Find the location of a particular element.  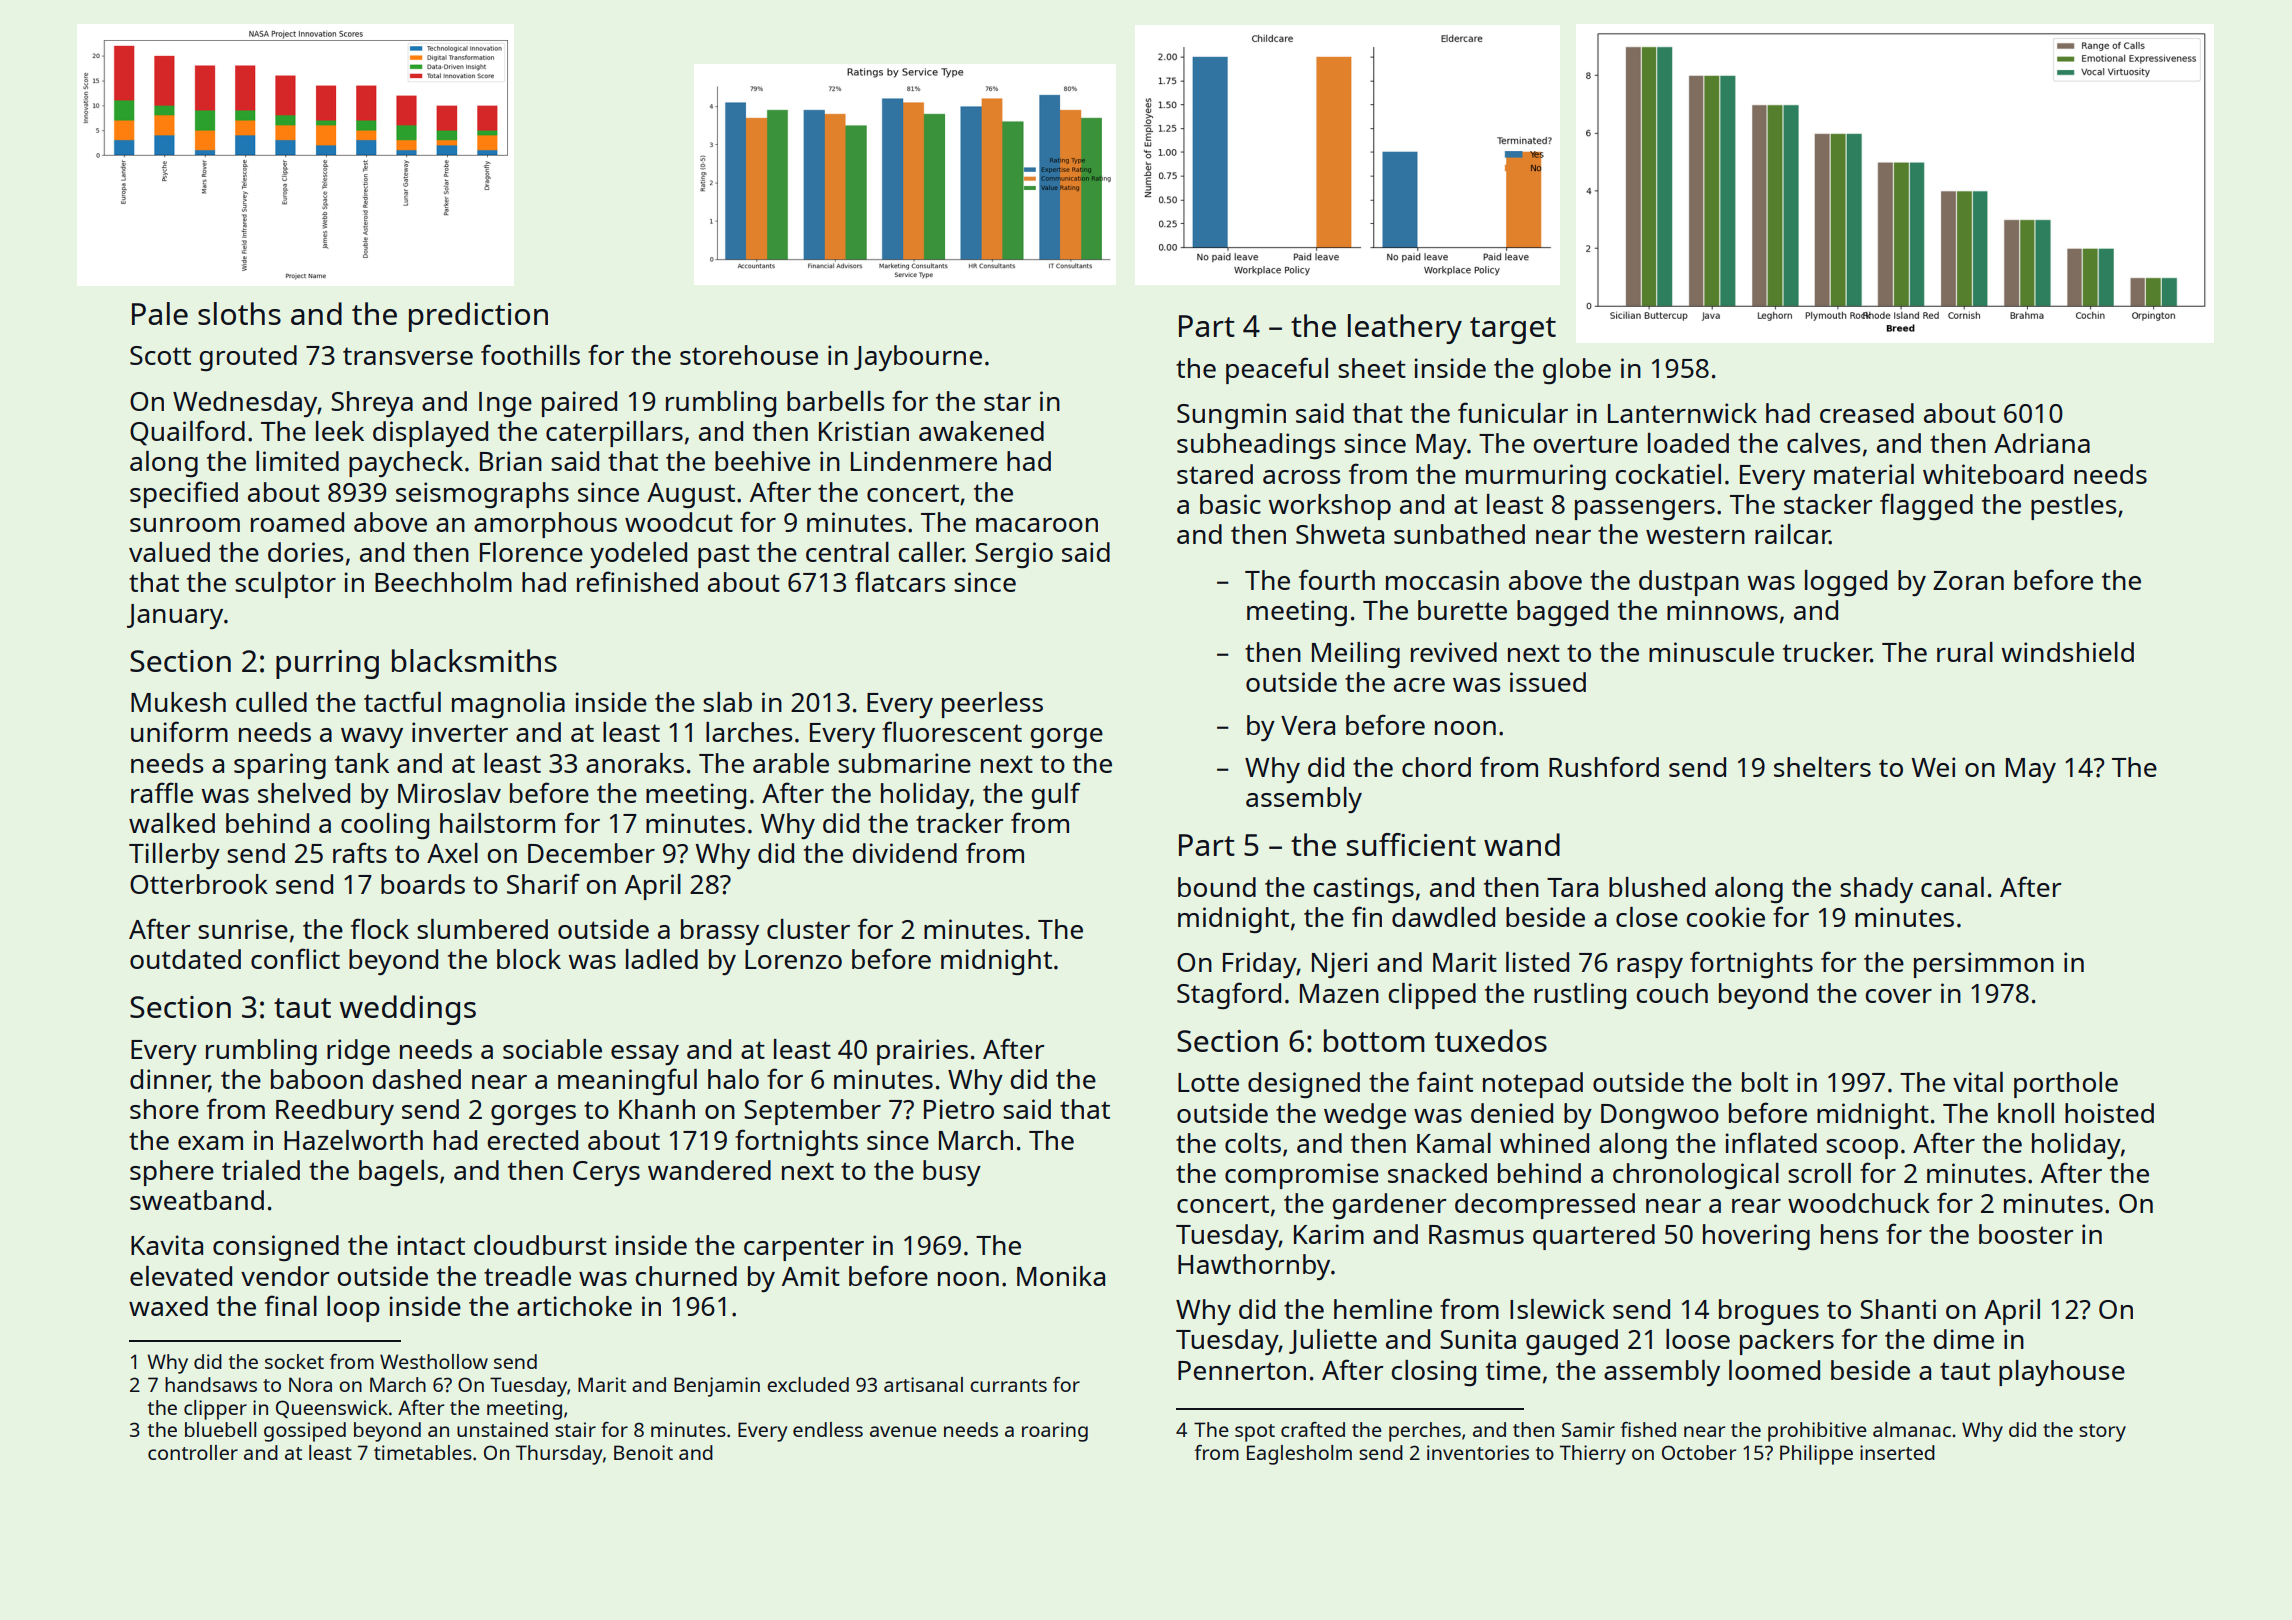

Jaybourne is located at coordinates (918, 358).
